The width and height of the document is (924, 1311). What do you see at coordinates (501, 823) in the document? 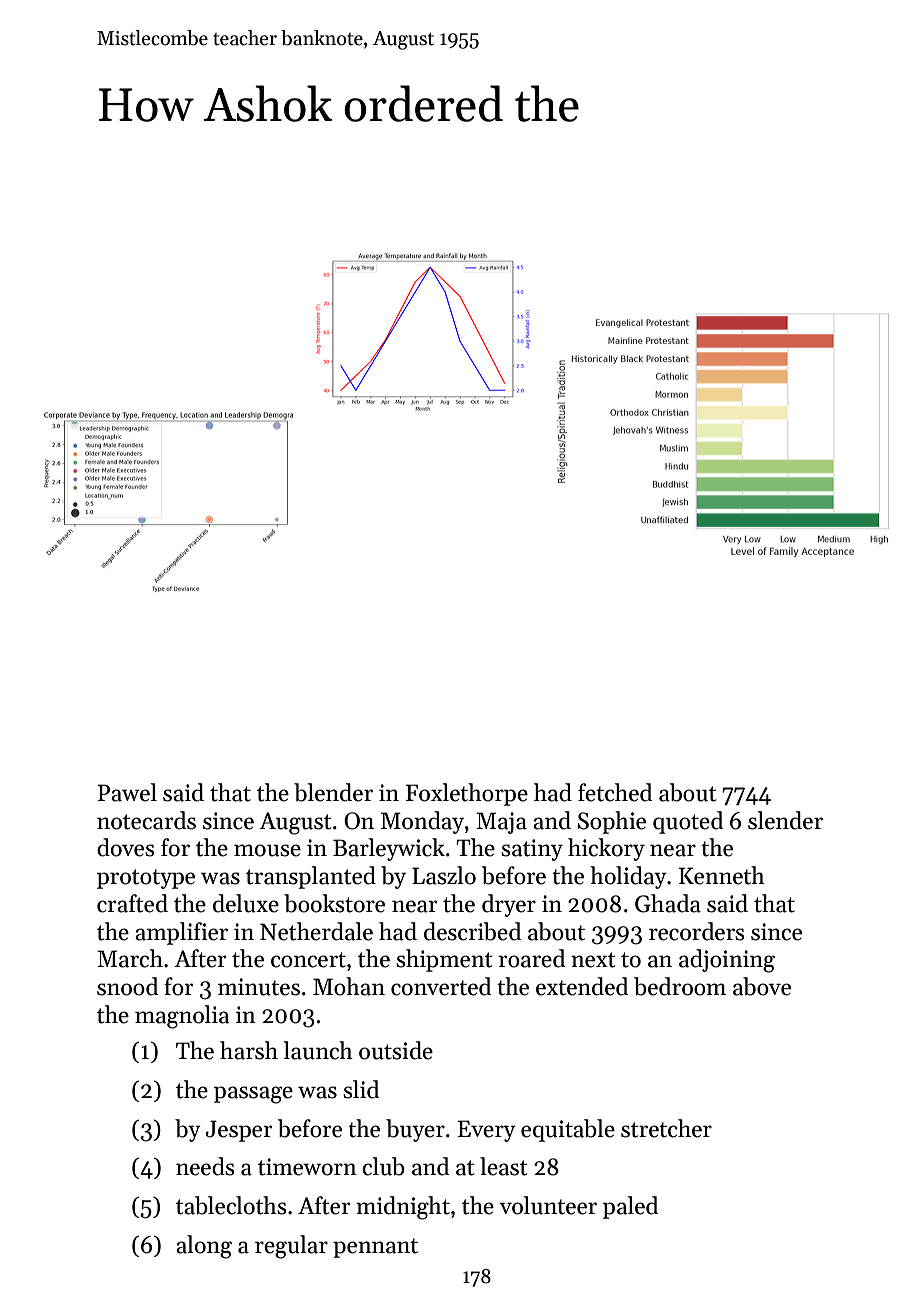
I see `Maja` at bounding box center [501, 823].
